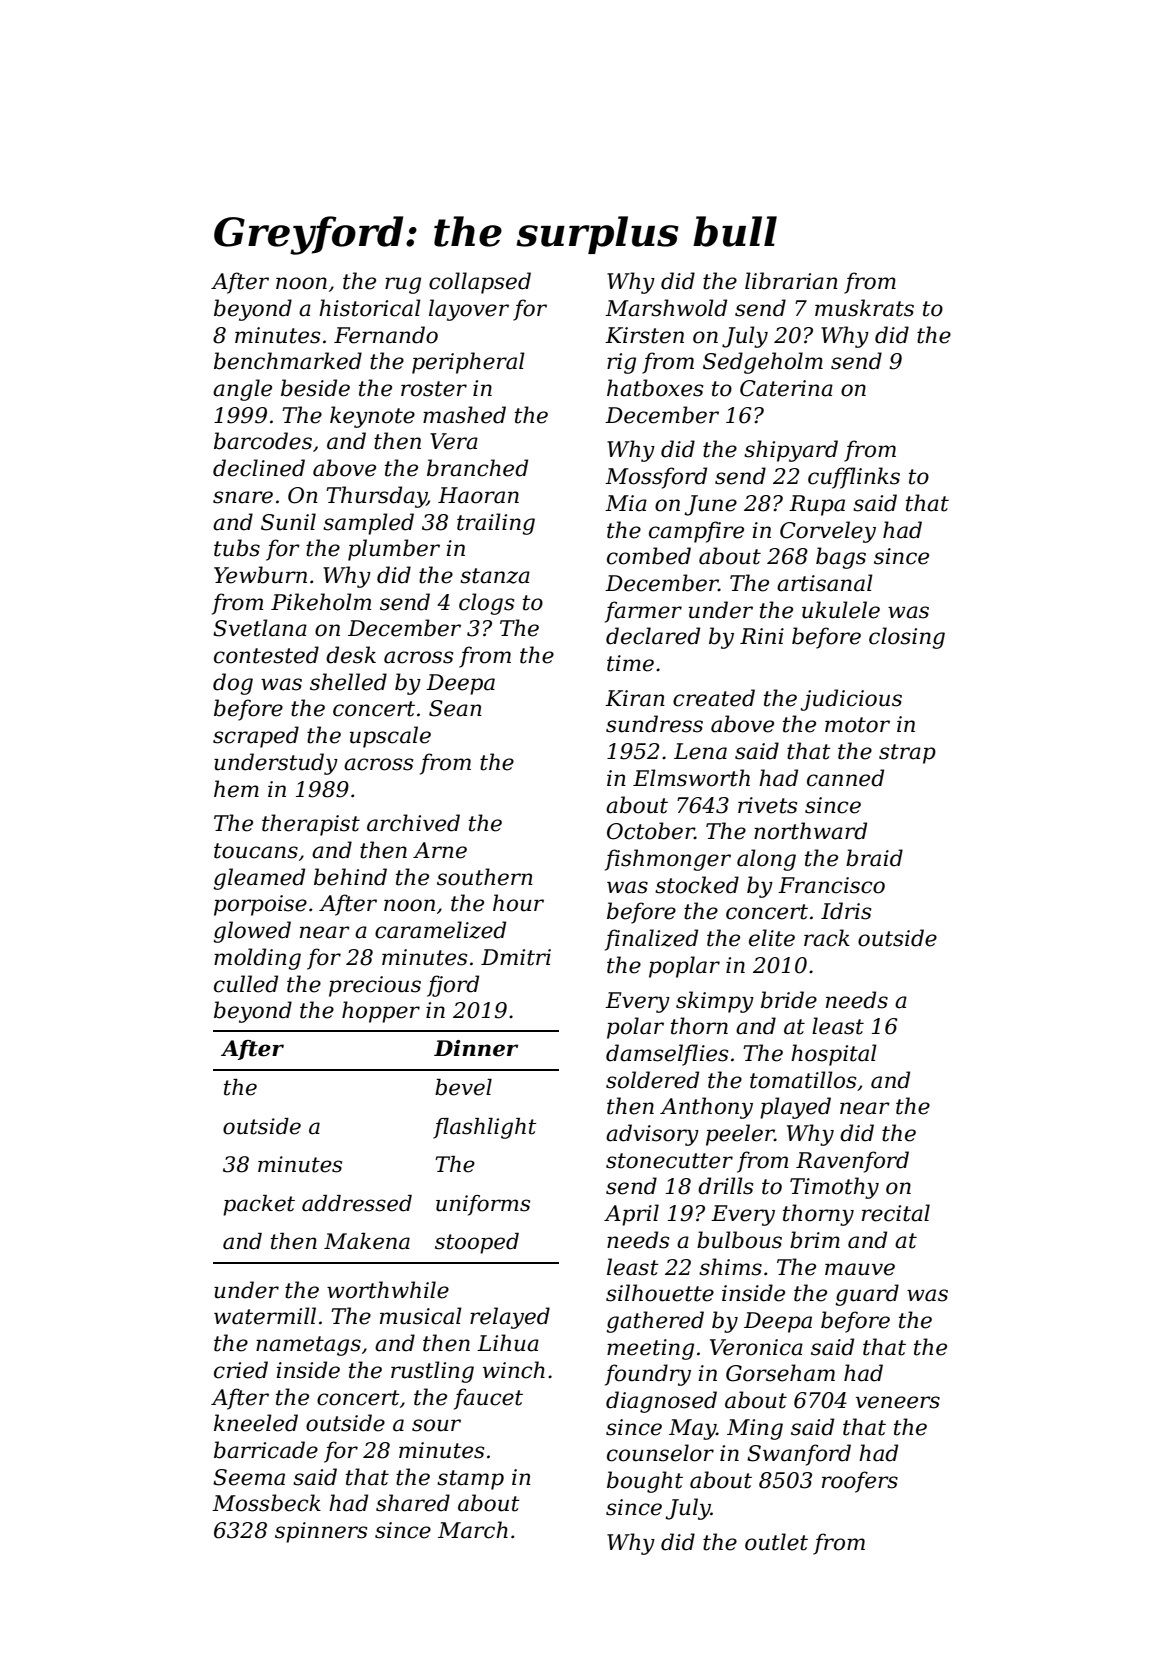 This document has height=1654, width=1165. I want to click on strap, so click(907, 754).
